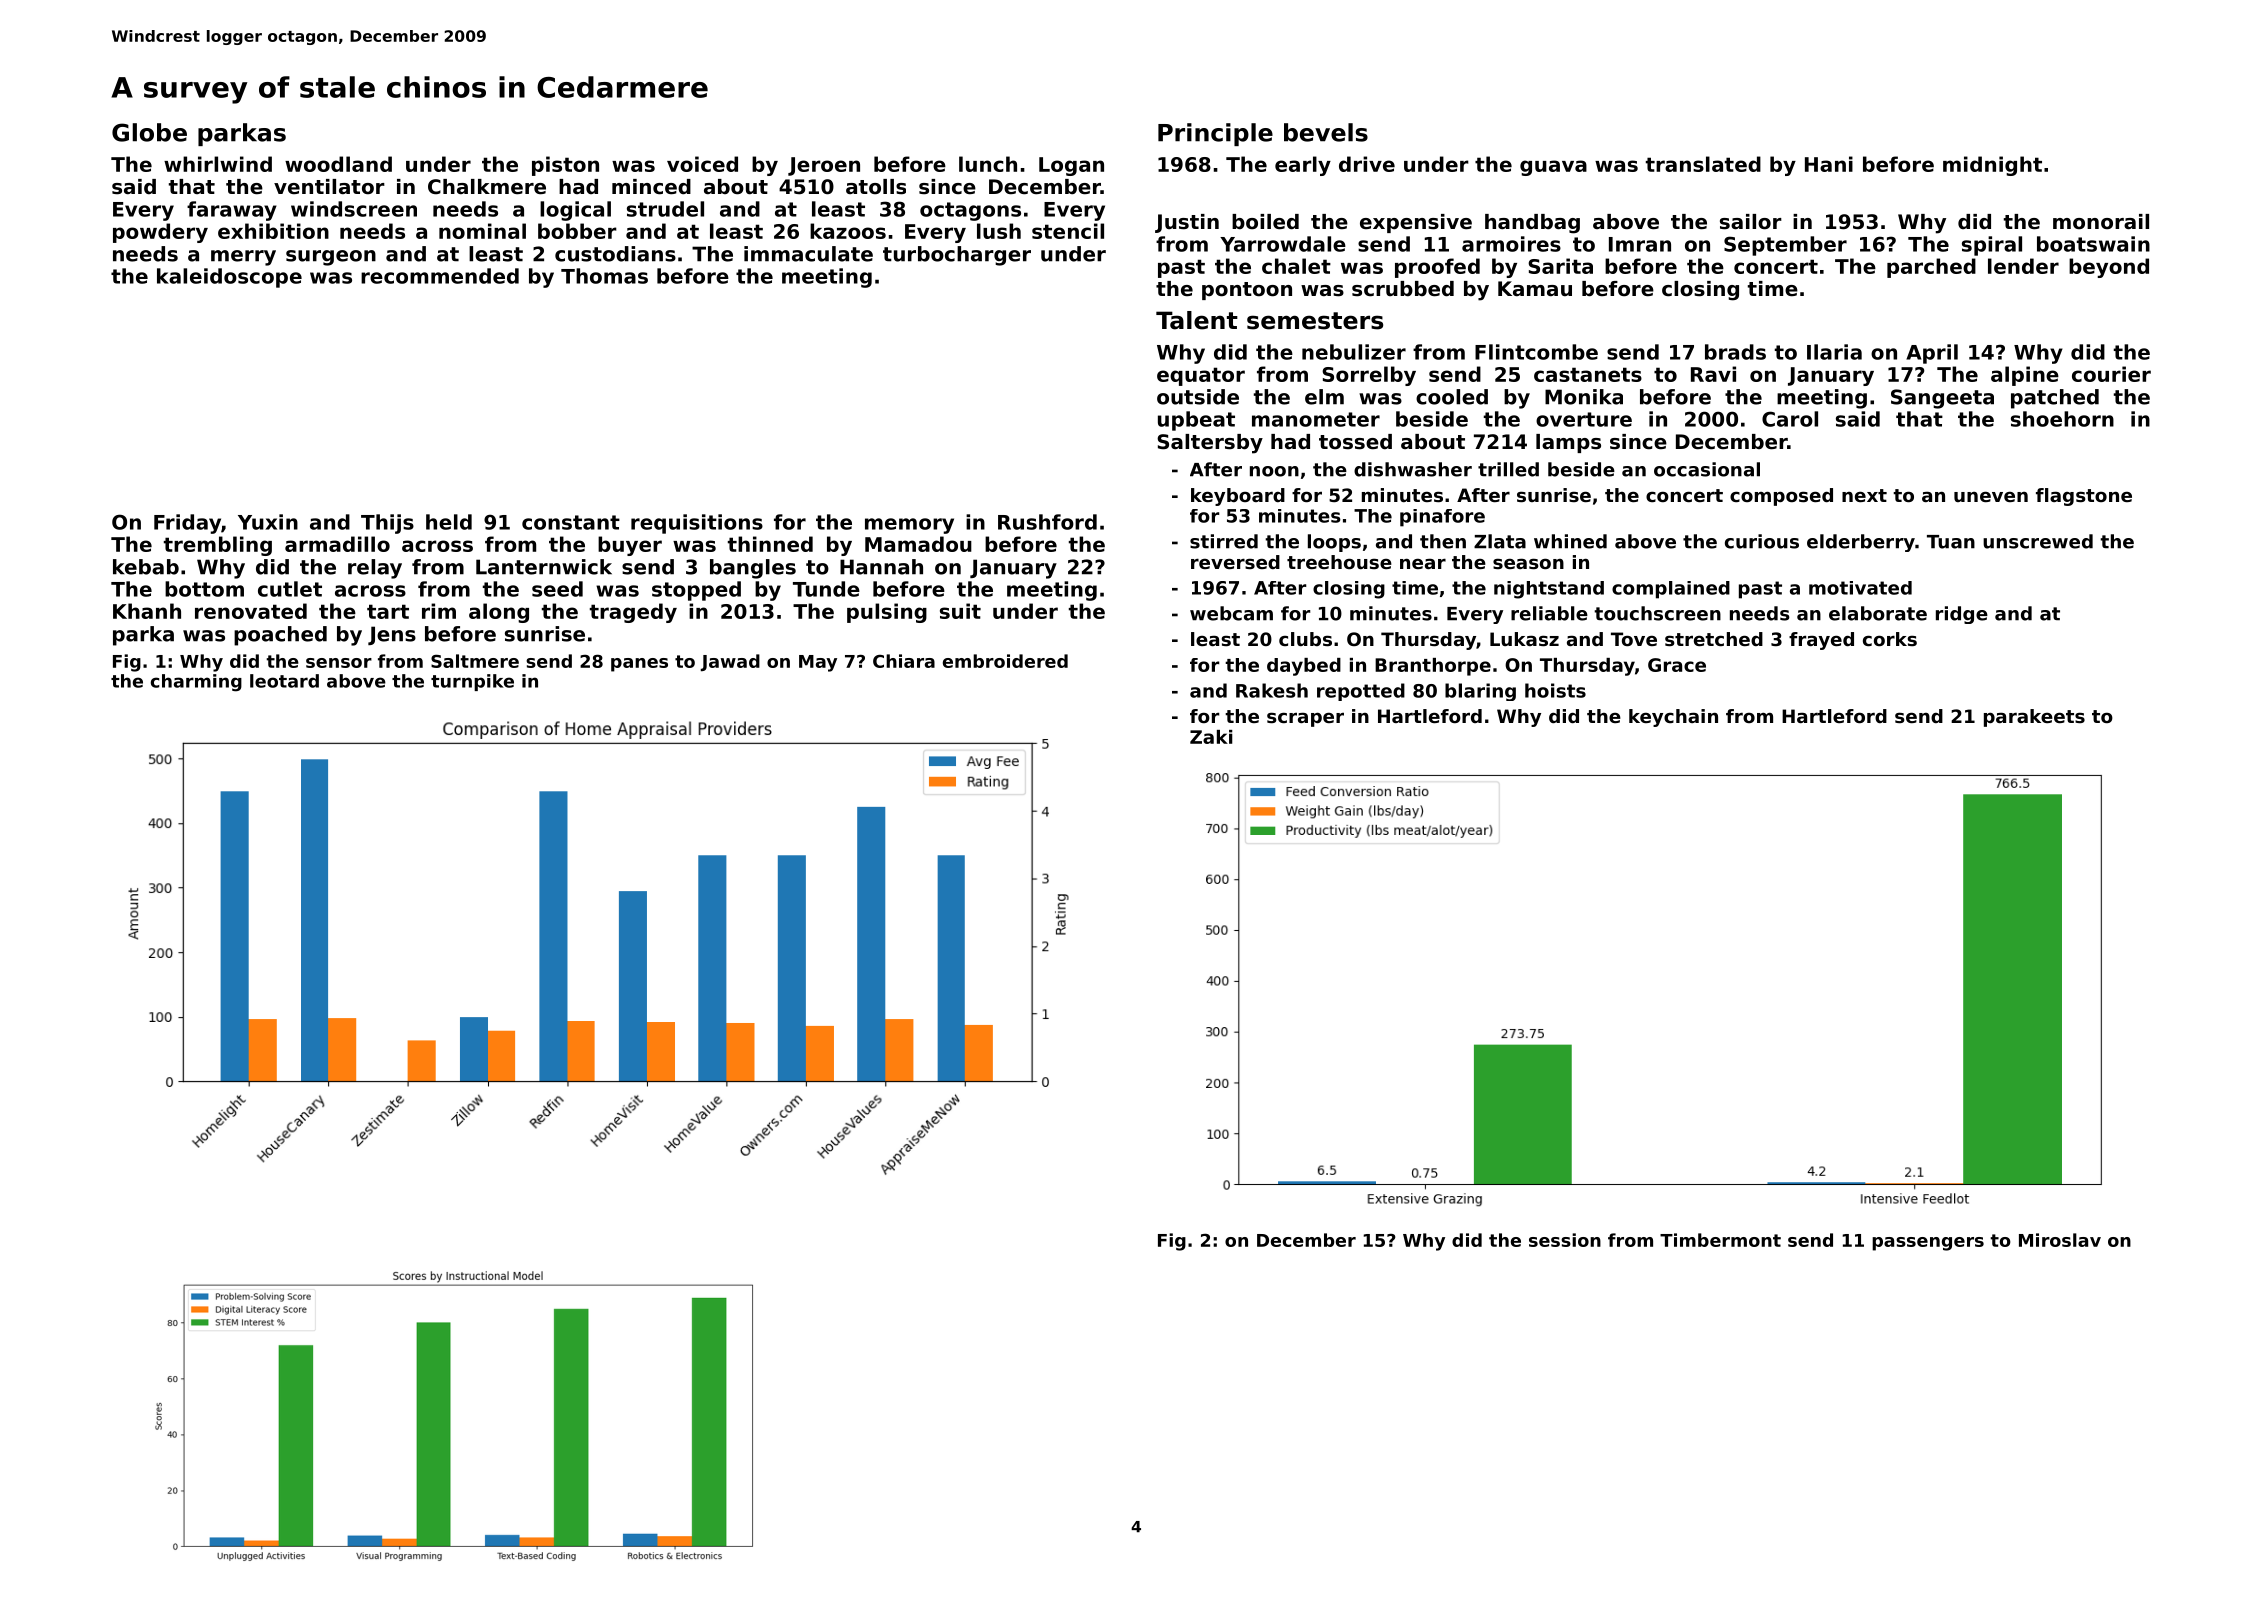 Image resolution: width=2262 pixels, height=1600 pixels. Describe the element at coordinates (1283, 244) in the screenshot. I see `Yarrowdale` at that location.
